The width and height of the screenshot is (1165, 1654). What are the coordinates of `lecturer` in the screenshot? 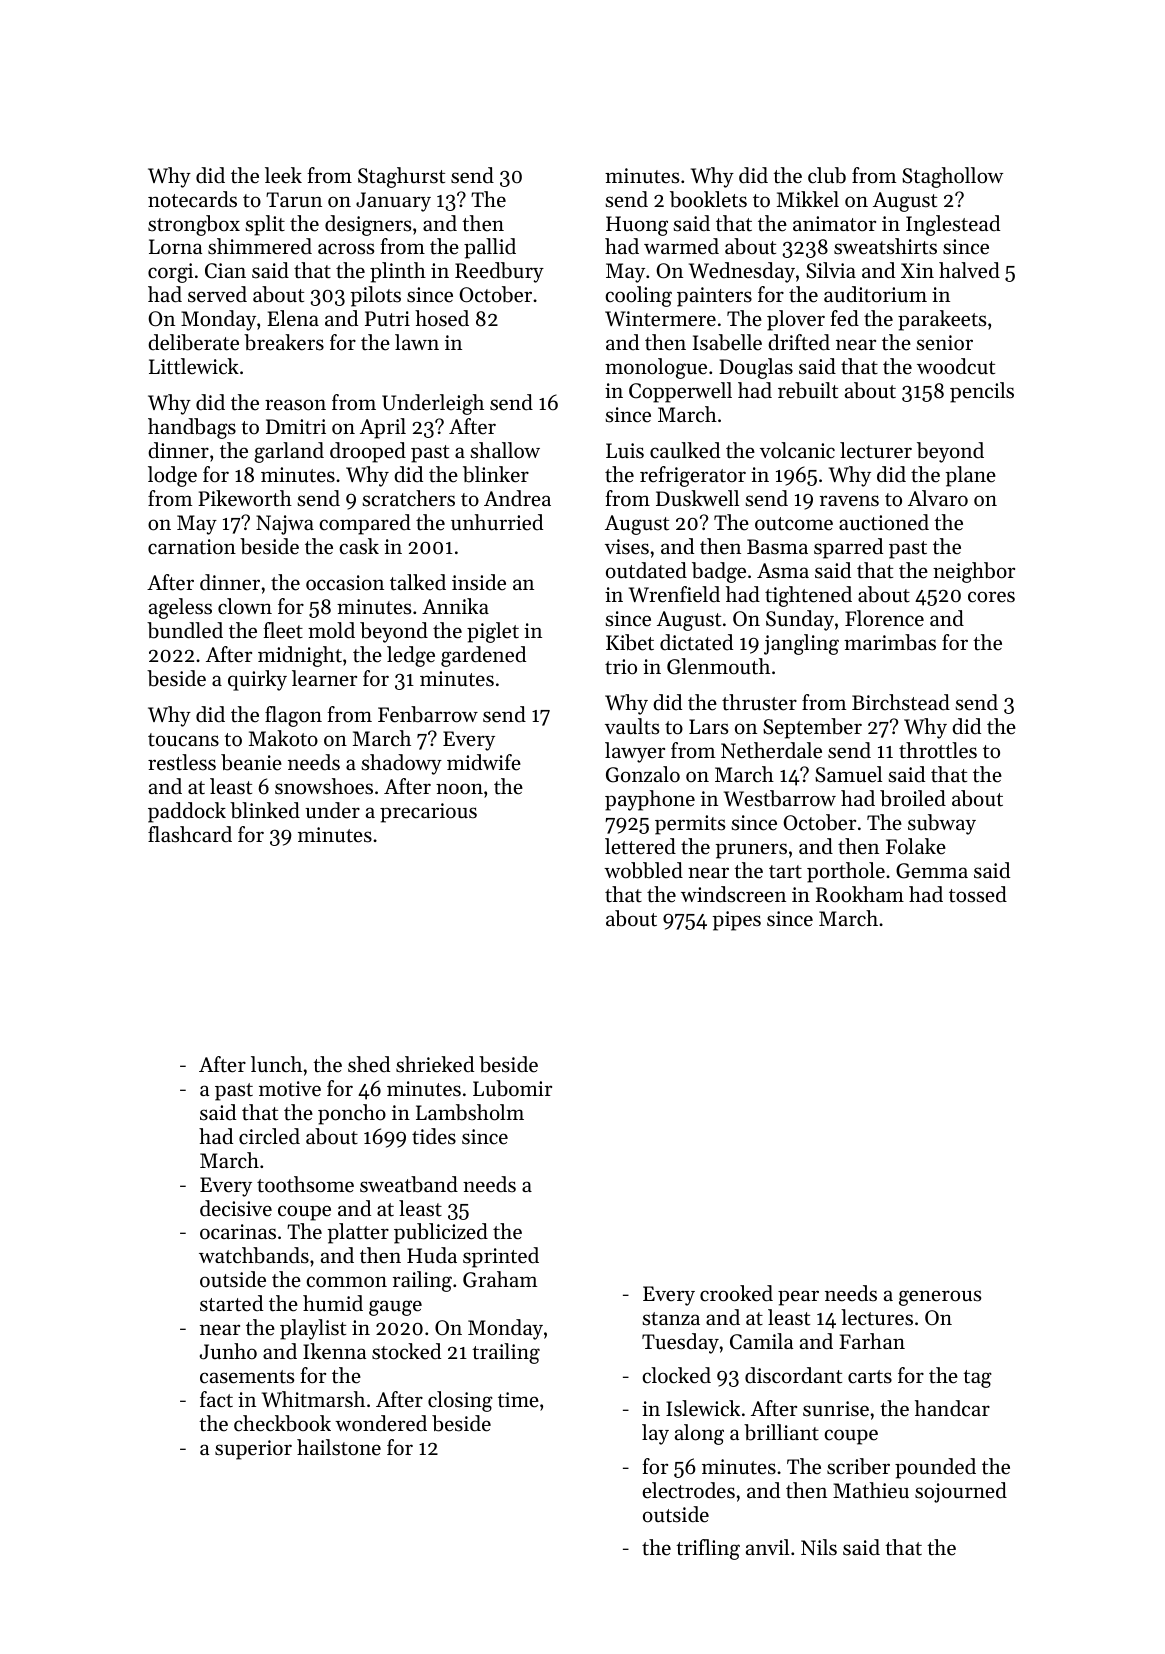 It's located at (876, 450).
